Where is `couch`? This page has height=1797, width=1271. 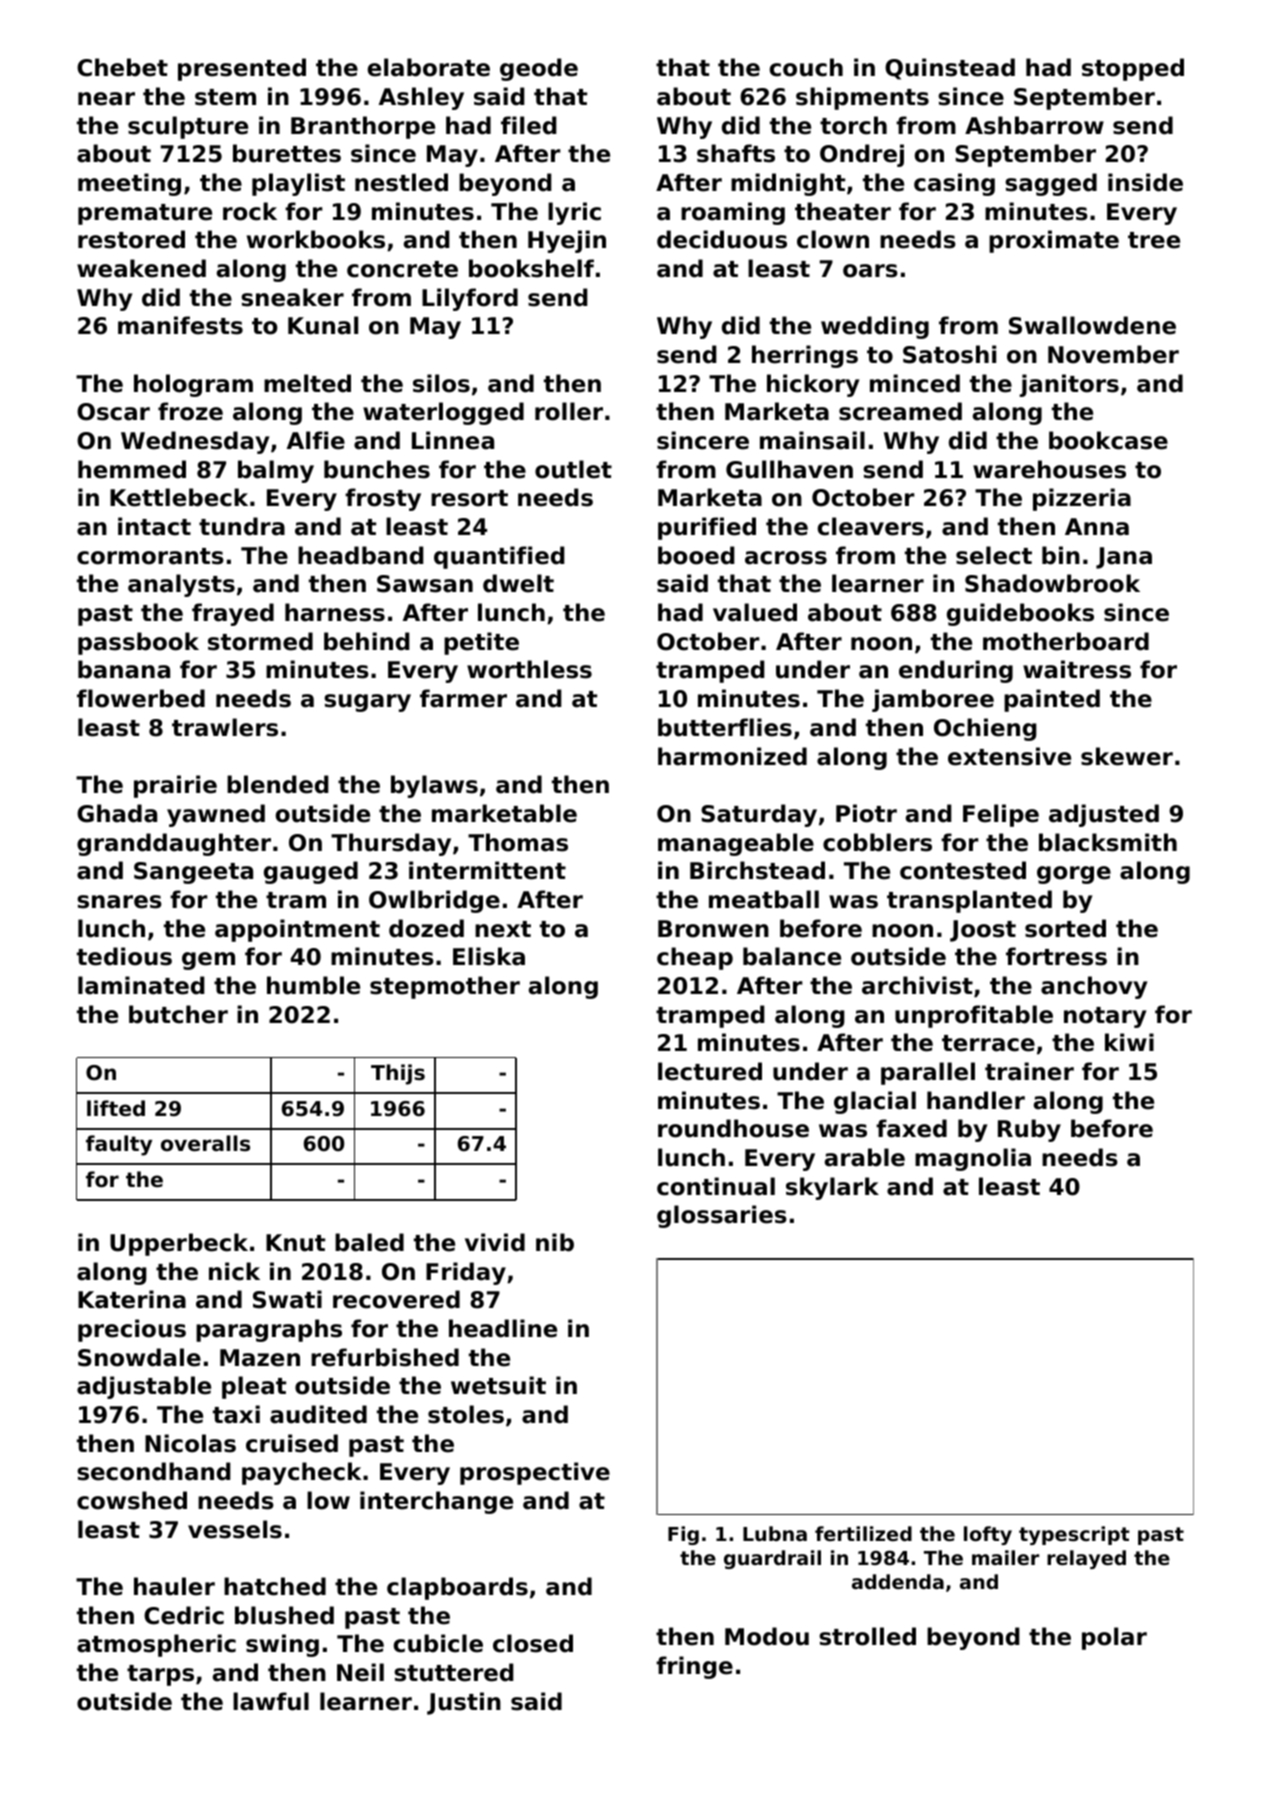
couch is located at coordinates (806, 67).
